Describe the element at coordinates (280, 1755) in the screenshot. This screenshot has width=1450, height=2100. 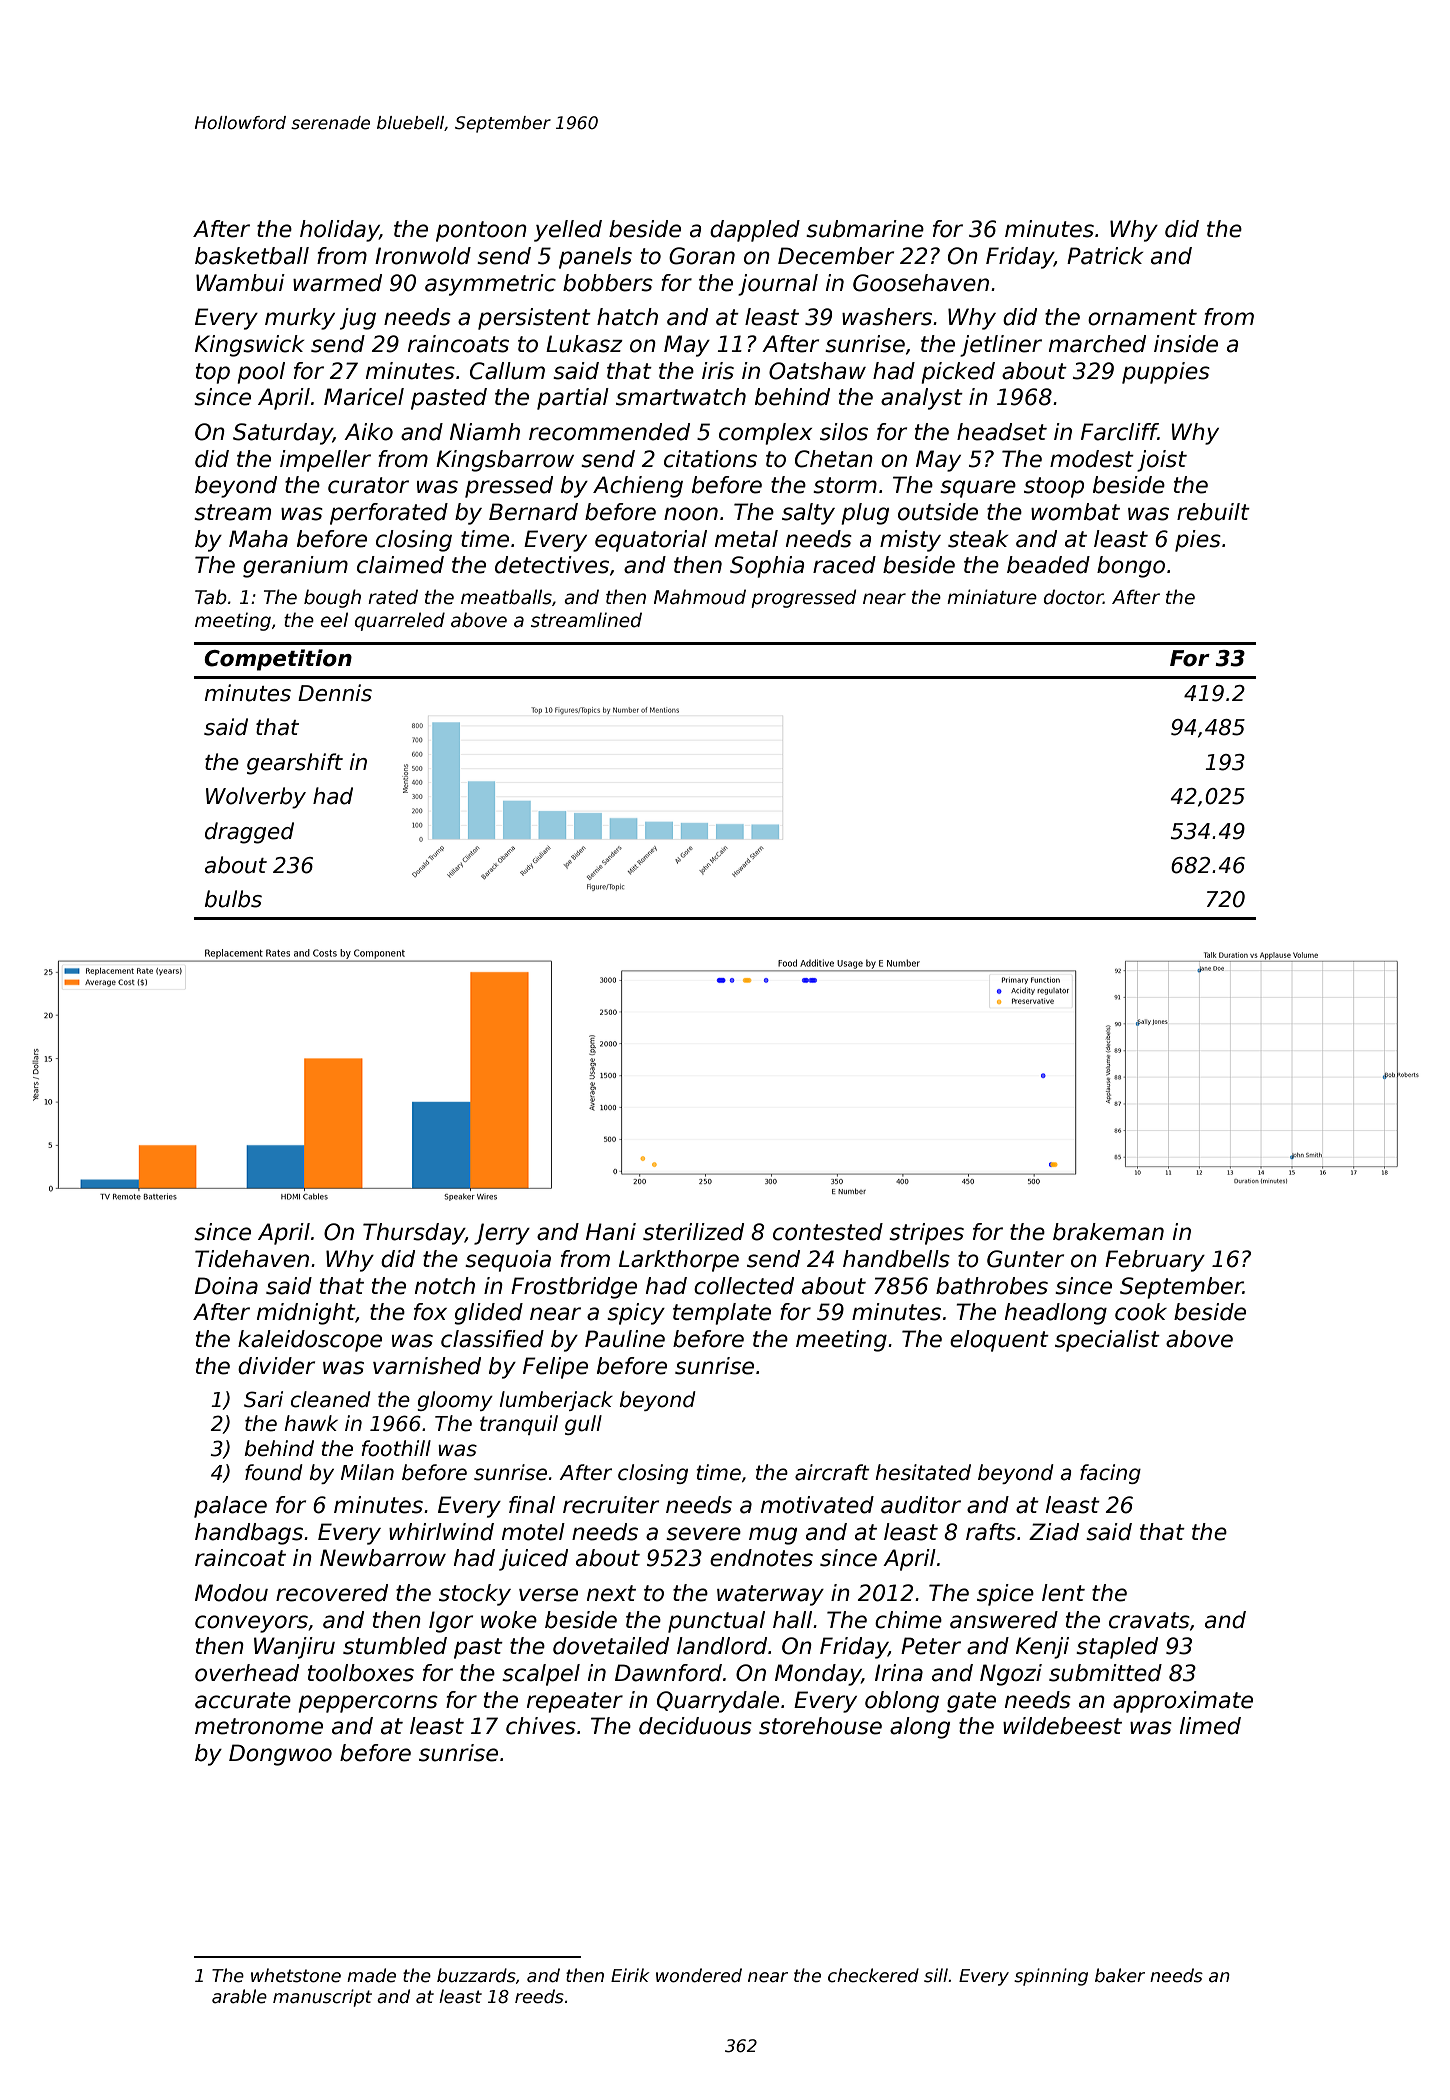
I see `Dongwoo` at that location.
